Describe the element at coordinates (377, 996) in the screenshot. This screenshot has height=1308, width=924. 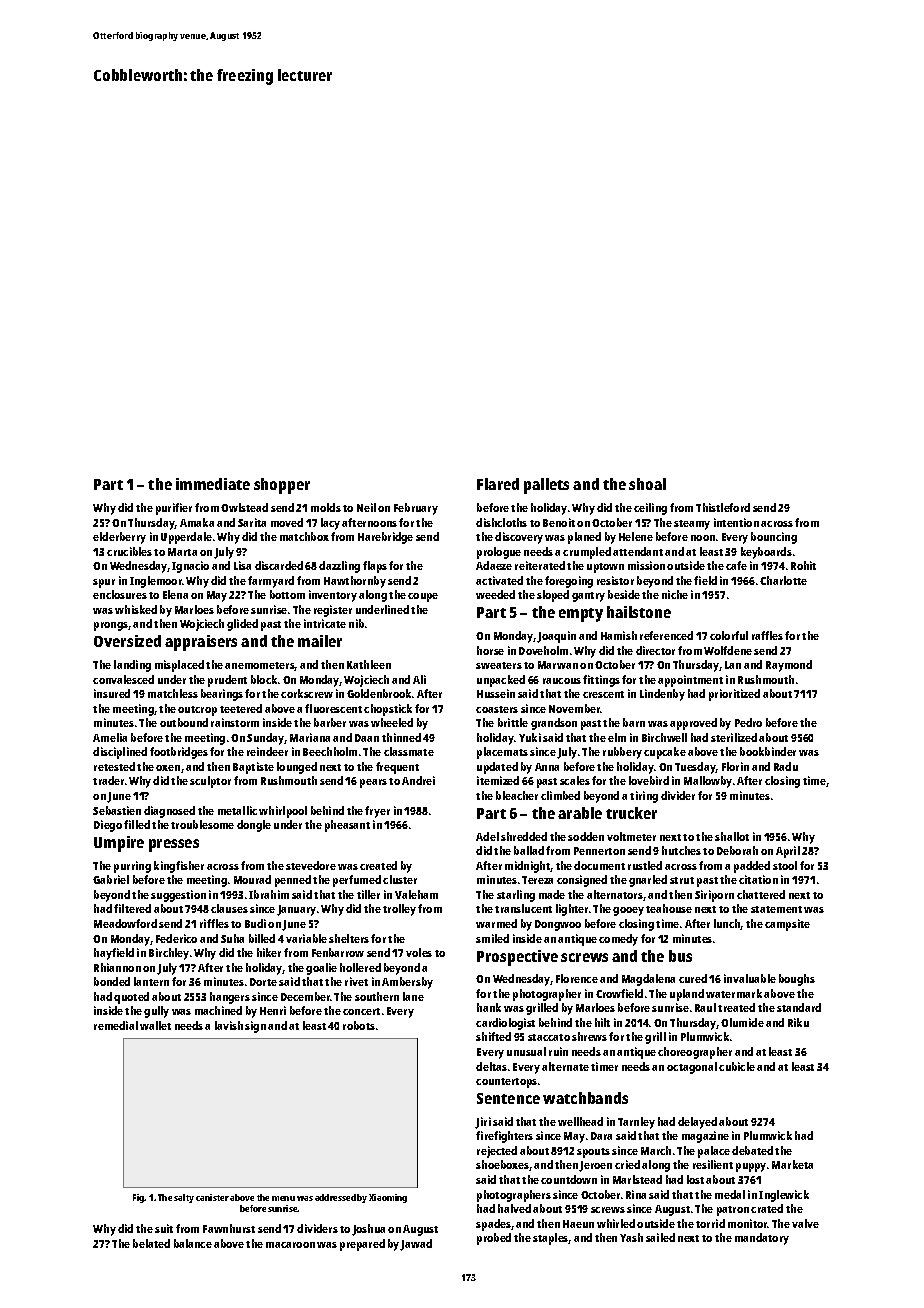
I see `southern` at that location.
